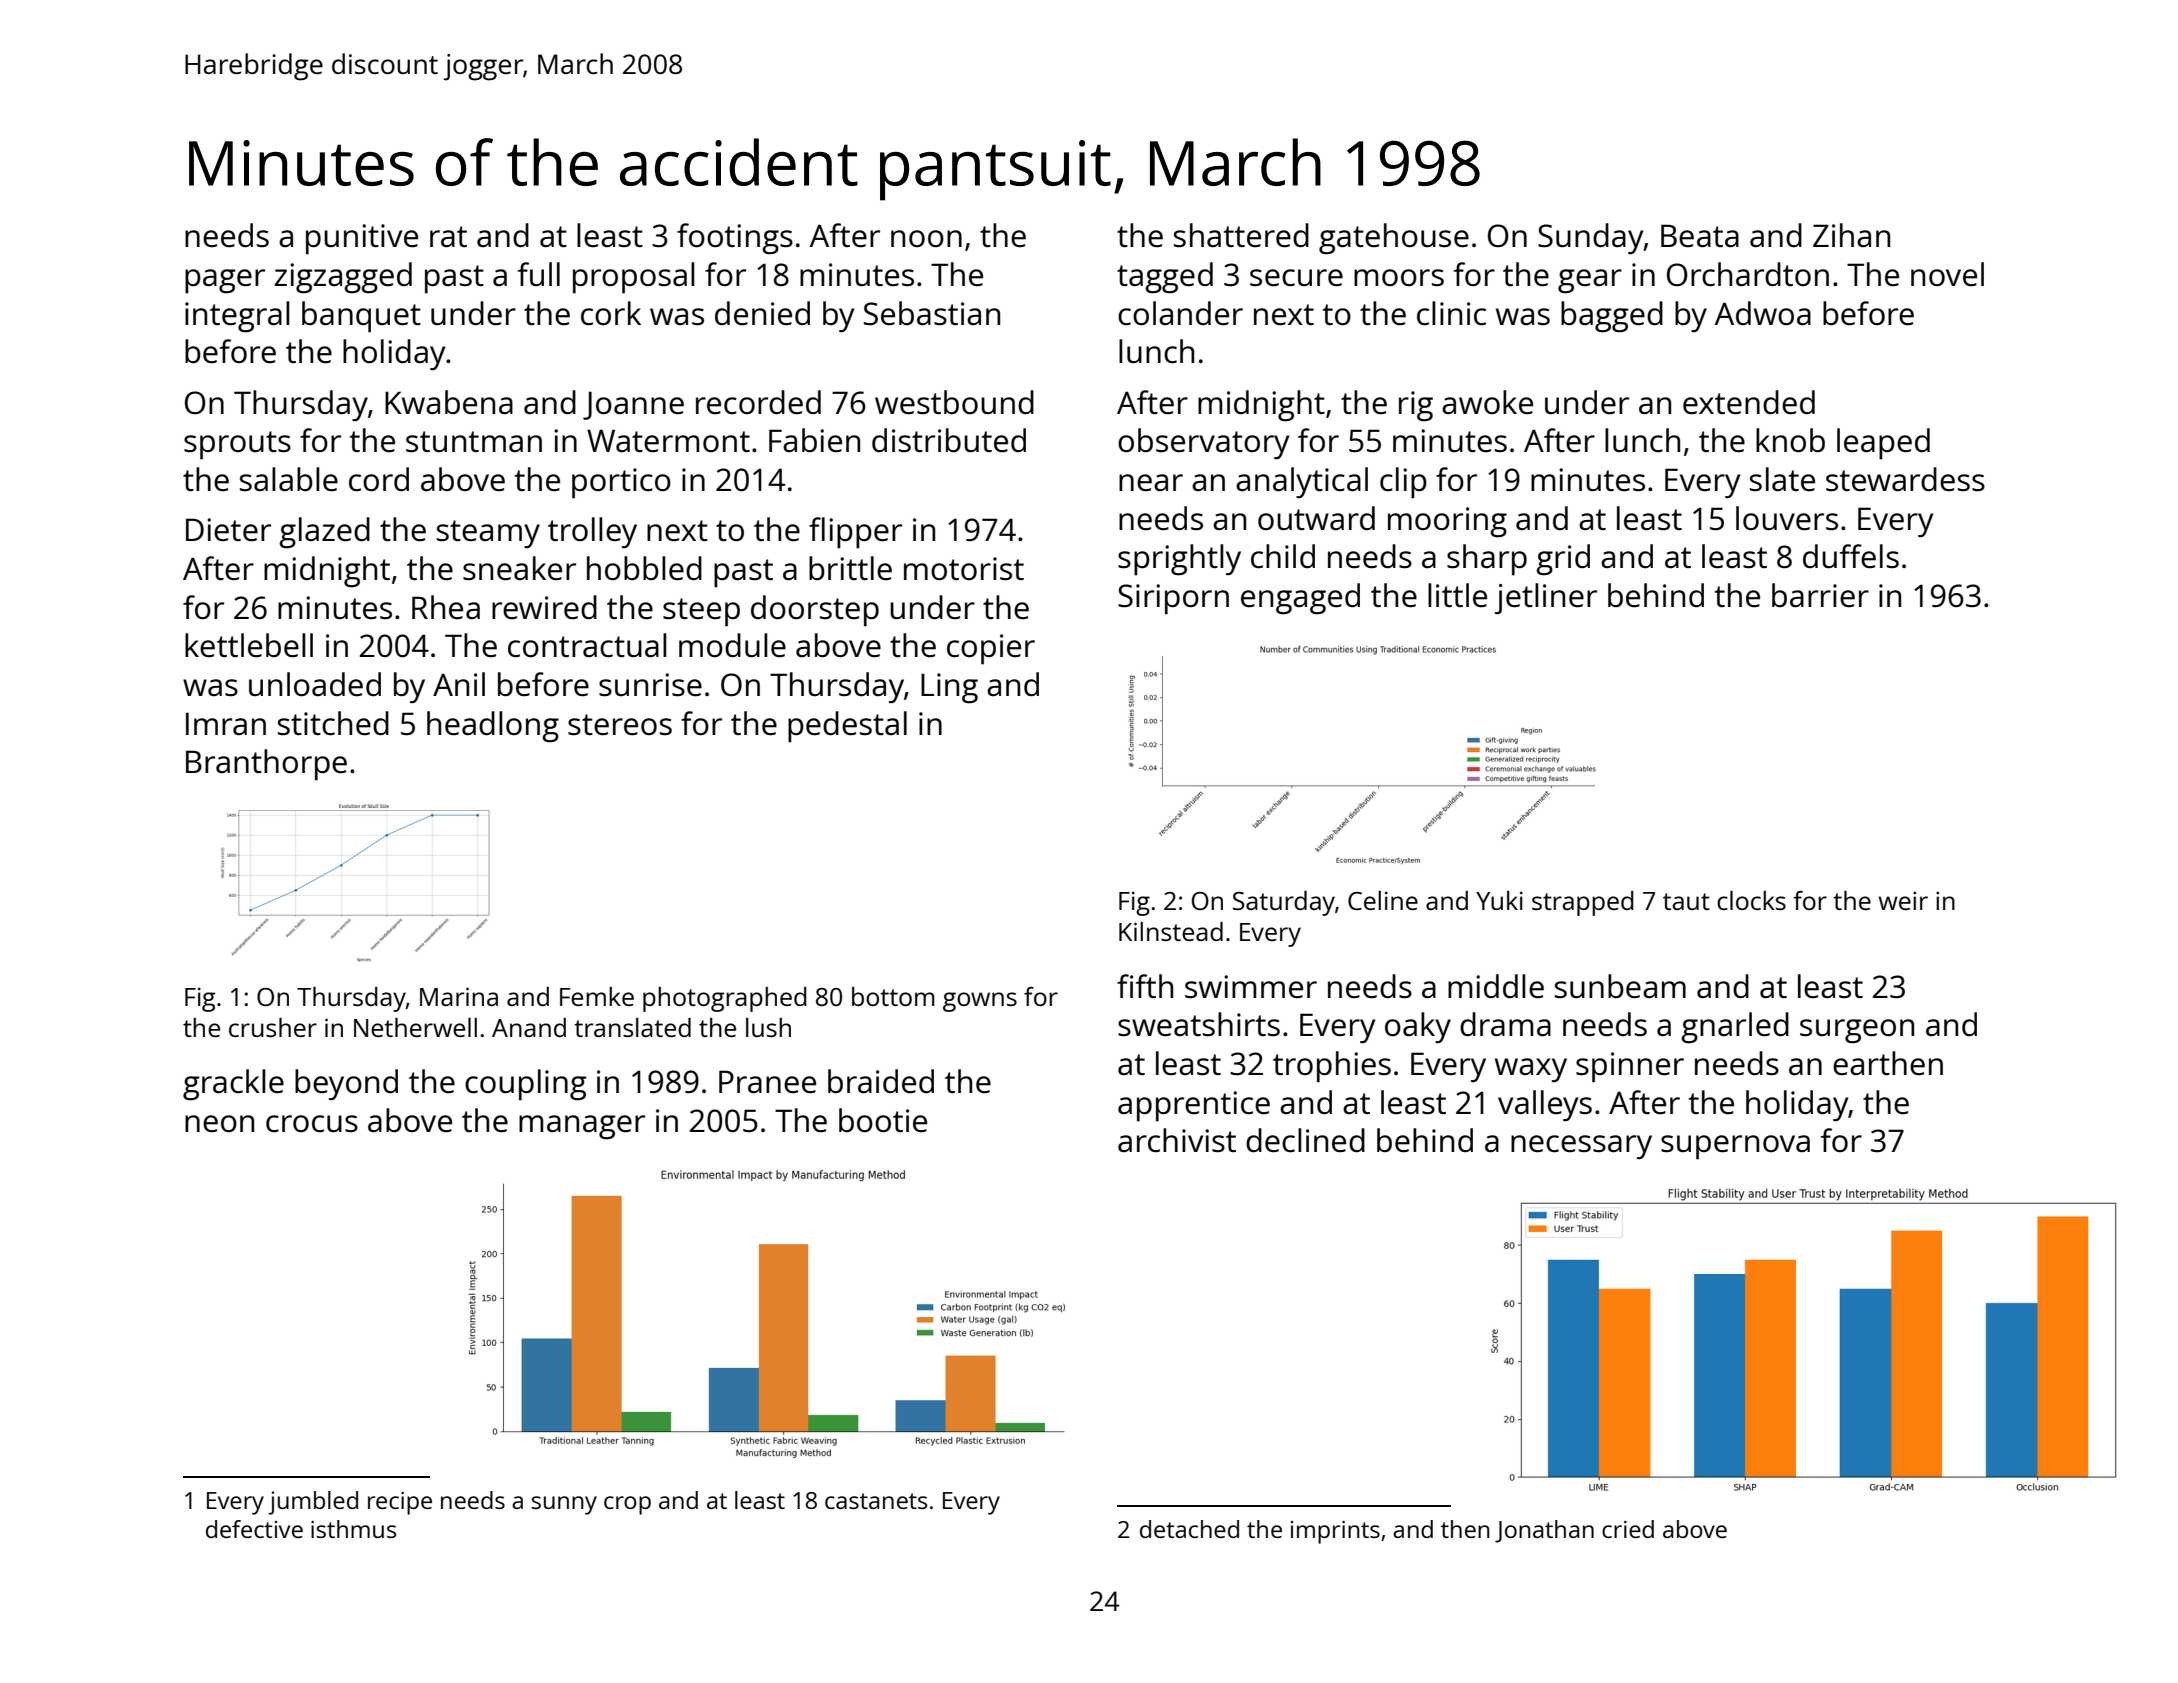 This screenshot has height=1683, width=2178. I want to click on sunny, so click(564, 1505).
